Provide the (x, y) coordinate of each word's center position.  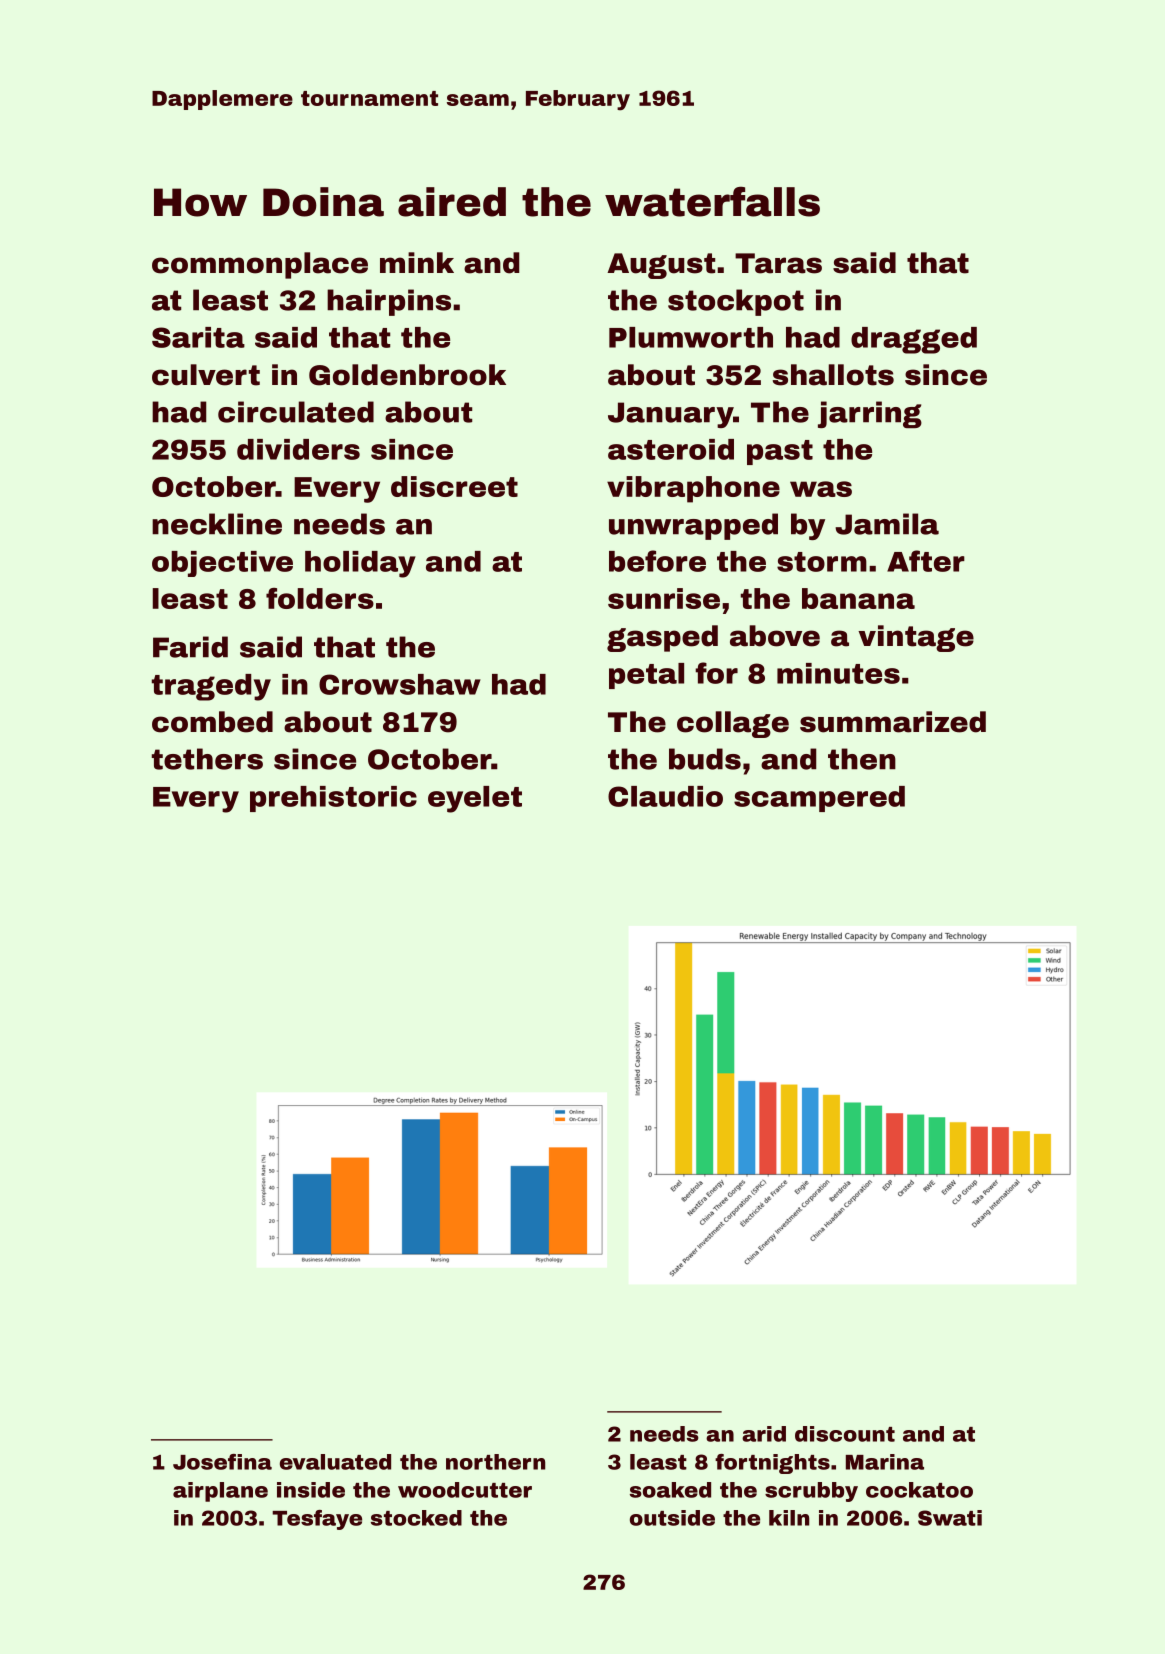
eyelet (475, 799)
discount (845, 1434)
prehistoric (333, 799)
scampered (819, 799)
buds (705, 759)
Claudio (665, 796)
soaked (670, 1490)
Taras (778, 263)
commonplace (260, 265)
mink (417, 262)
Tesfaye (317, 1520)
